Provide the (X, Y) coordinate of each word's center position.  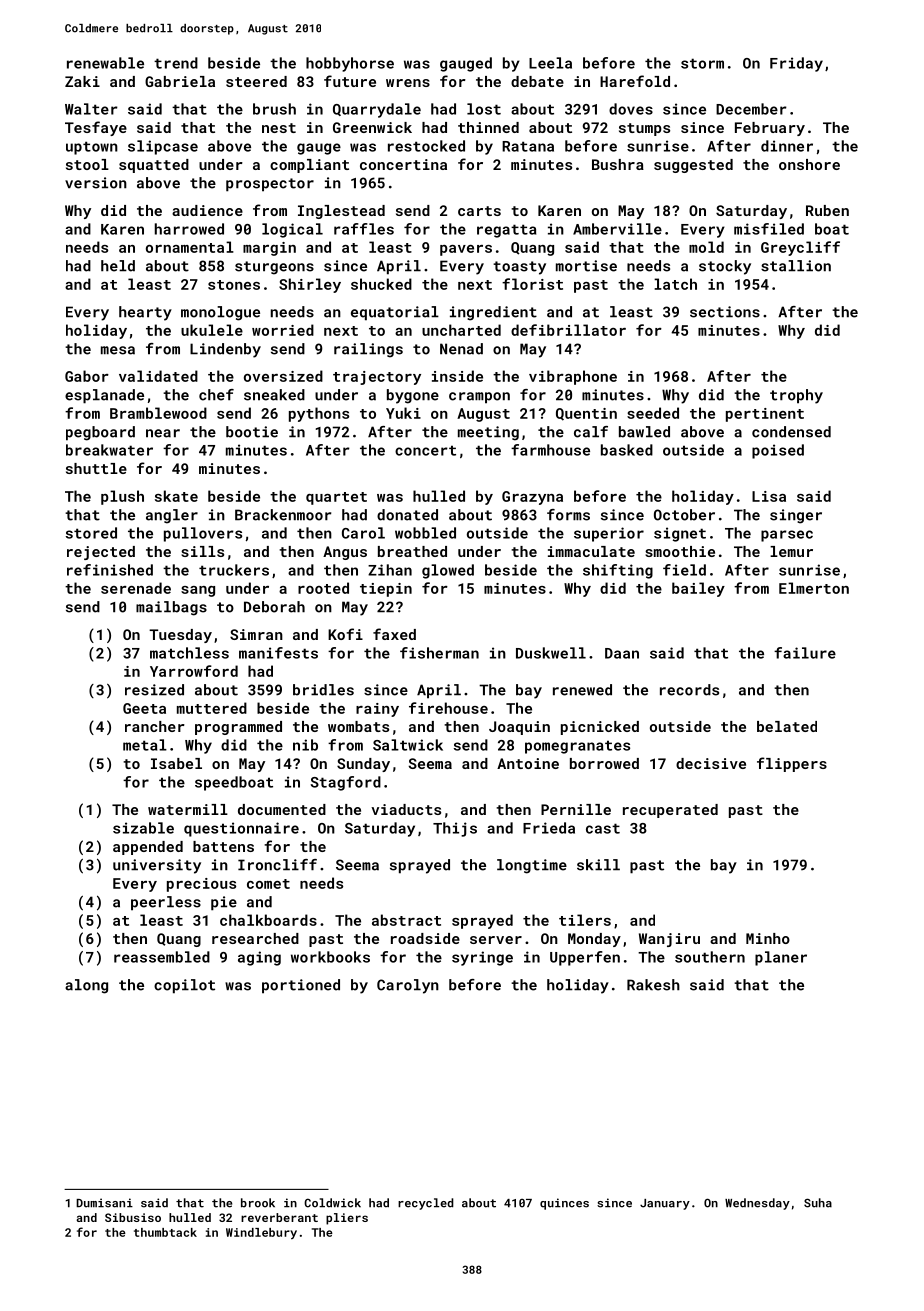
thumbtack (165, 1232)
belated (787, 726)
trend (176, 63)
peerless (166, 903)
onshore (809, 164)
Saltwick (408, 745)
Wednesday (757, 1204)
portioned (301, 986)
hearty (145, 313)
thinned (488, 127)
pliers (347, 1219)
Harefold (635, 81)
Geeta (144, 708)
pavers (466, 250)
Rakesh (653, 985)
